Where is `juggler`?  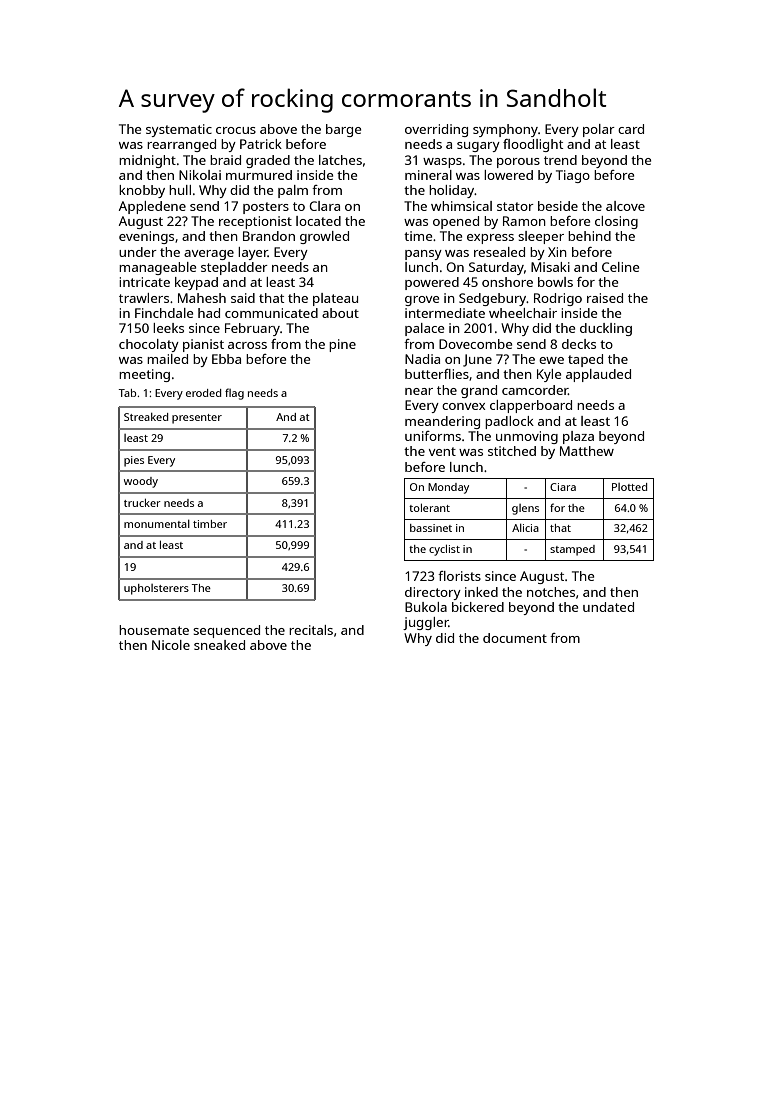 juggler is located at coordinates (426, 623).
